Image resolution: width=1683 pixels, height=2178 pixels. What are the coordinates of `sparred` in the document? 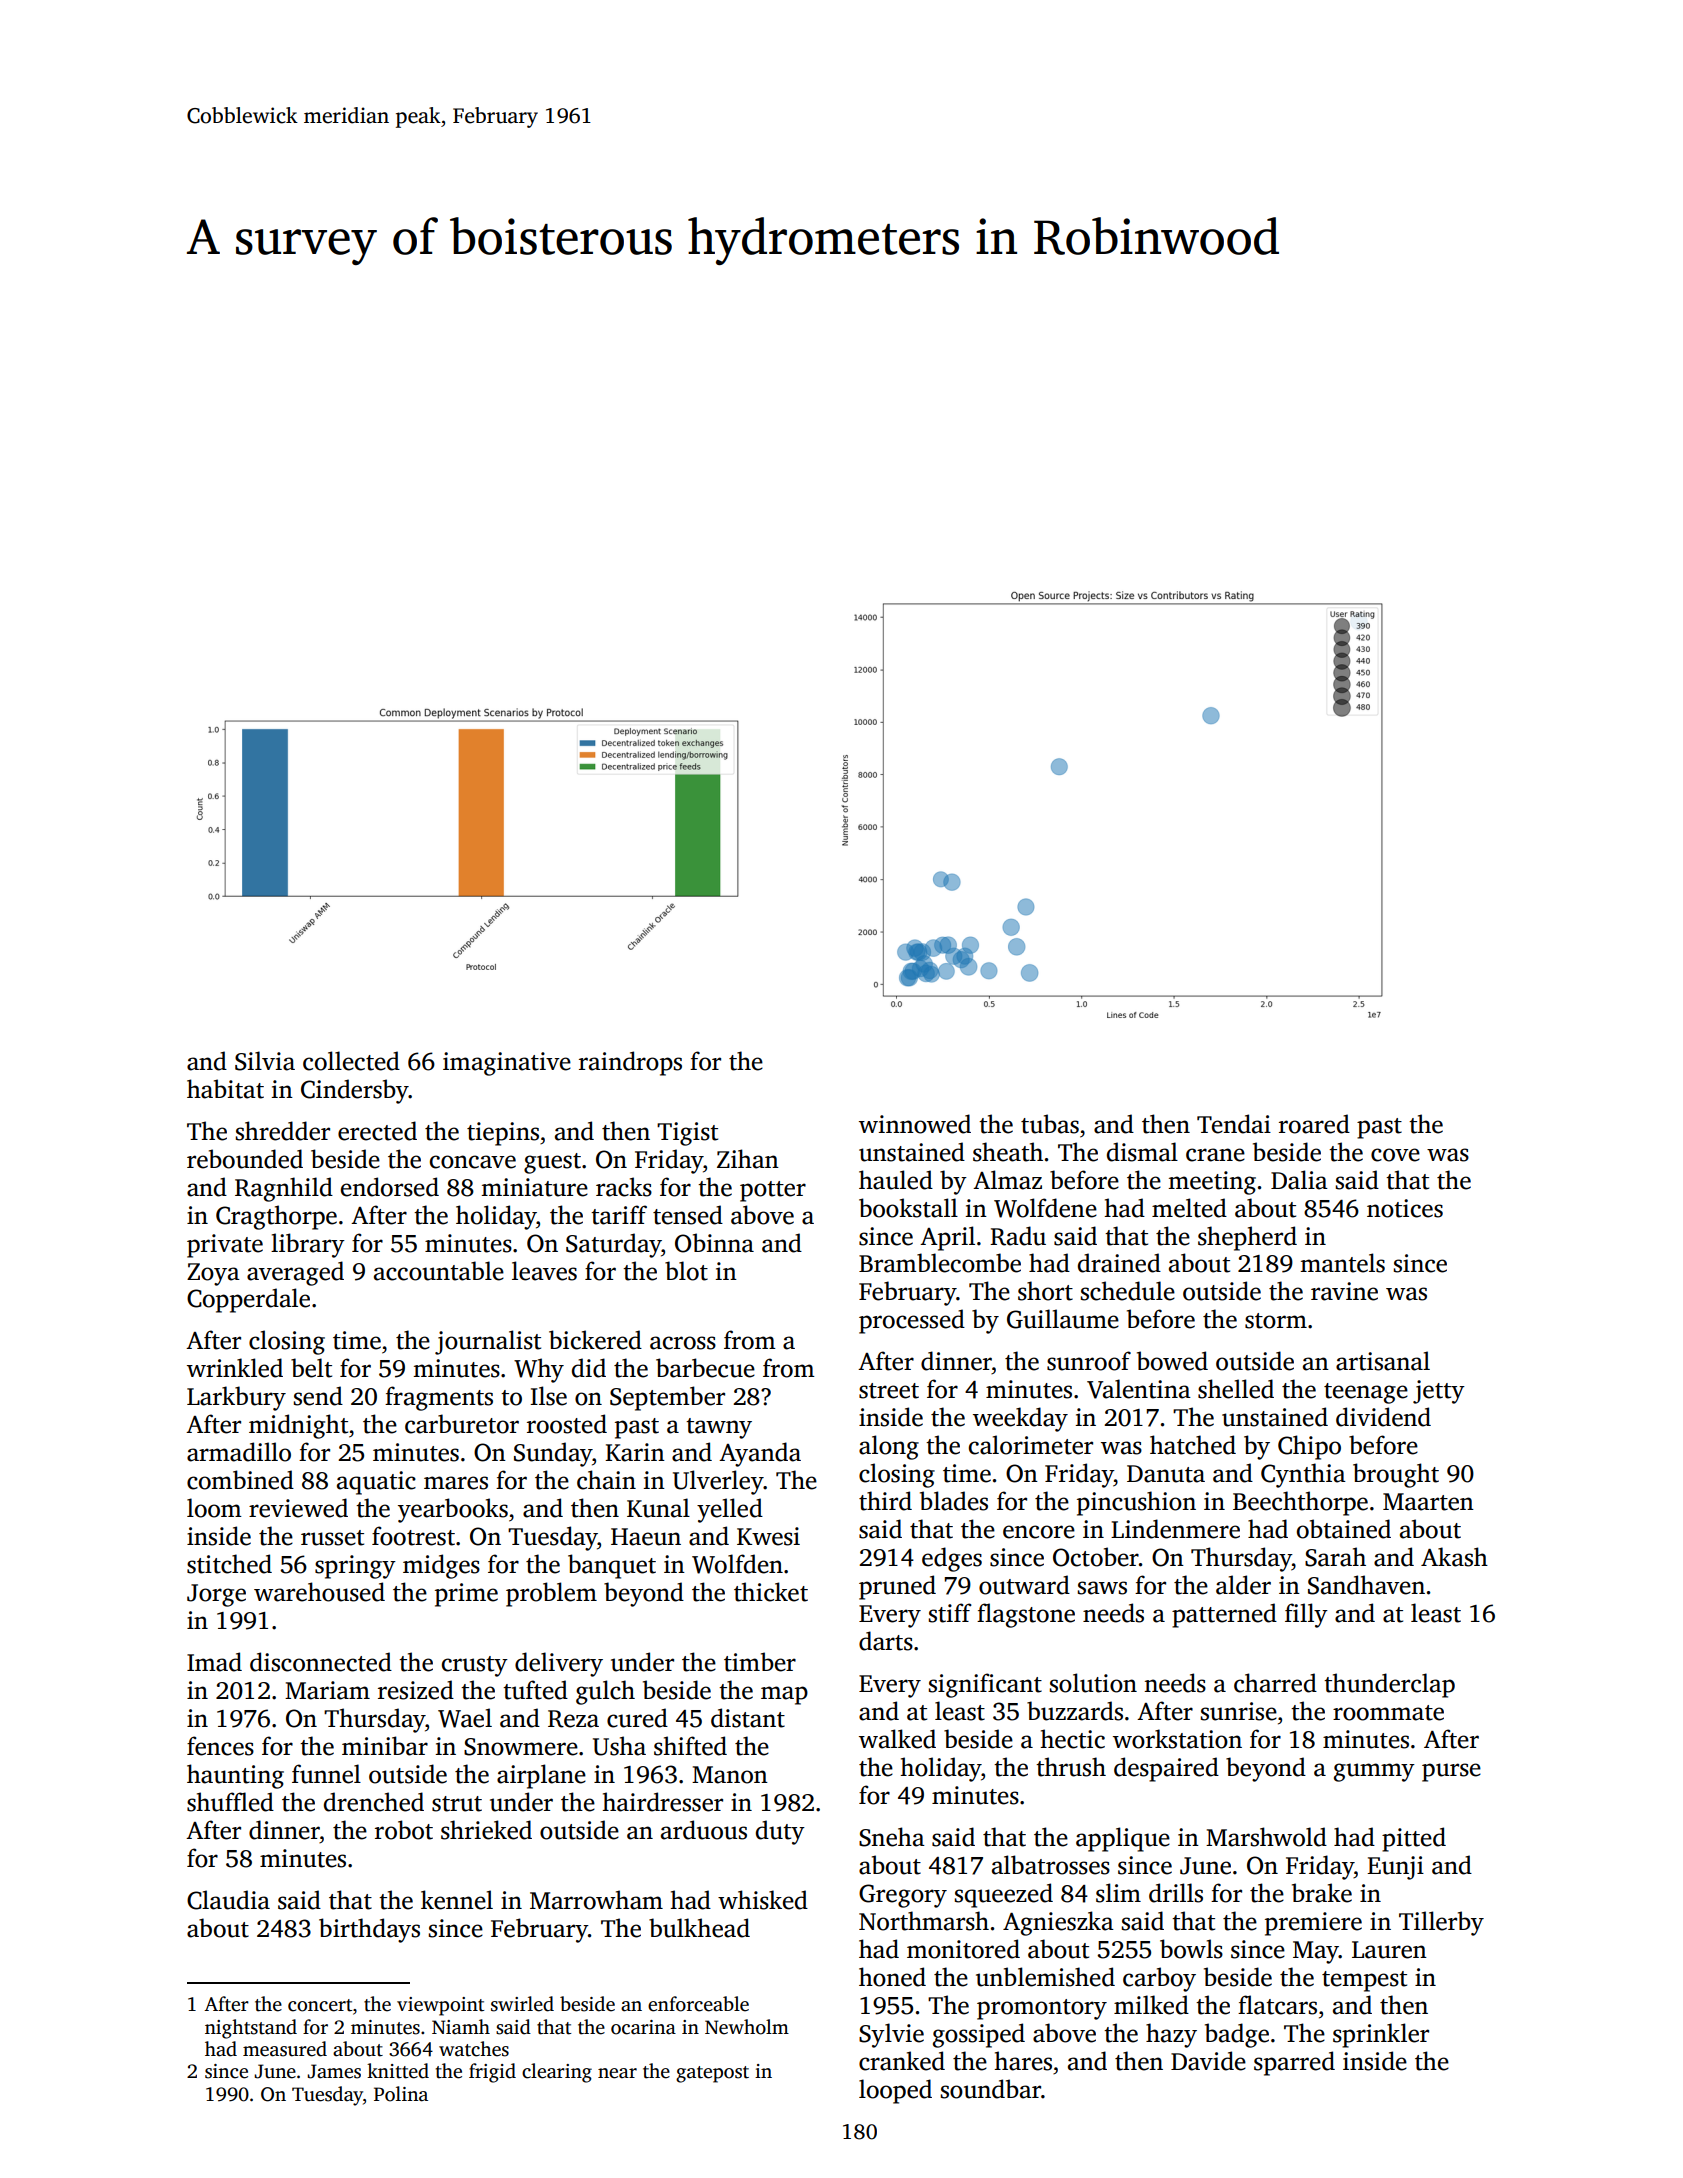 It's located at (1294, 2063).
